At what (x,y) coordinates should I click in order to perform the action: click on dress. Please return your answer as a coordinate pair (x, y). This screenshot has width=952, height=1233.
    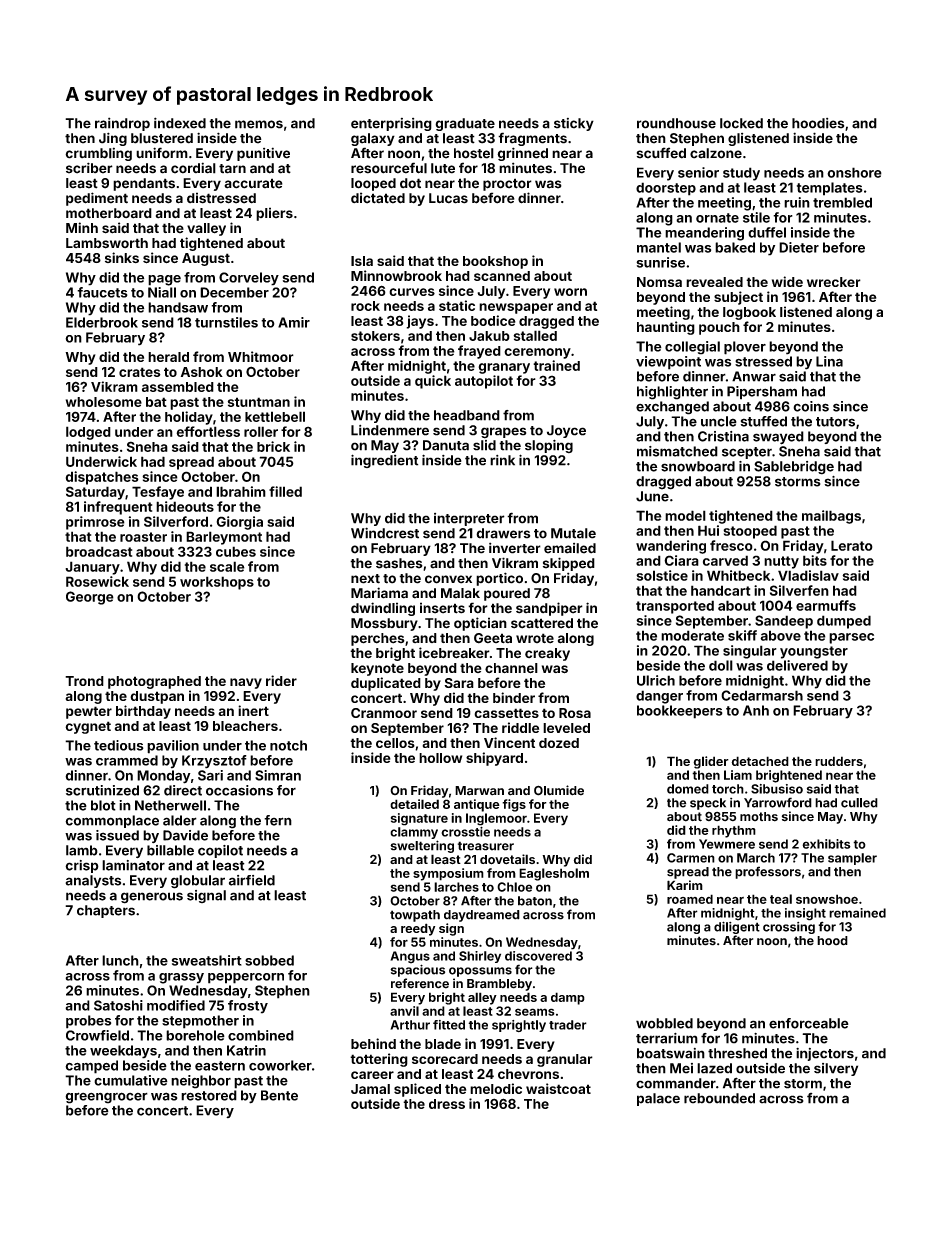
    Looking at the image, I should click on (447, 1104).
